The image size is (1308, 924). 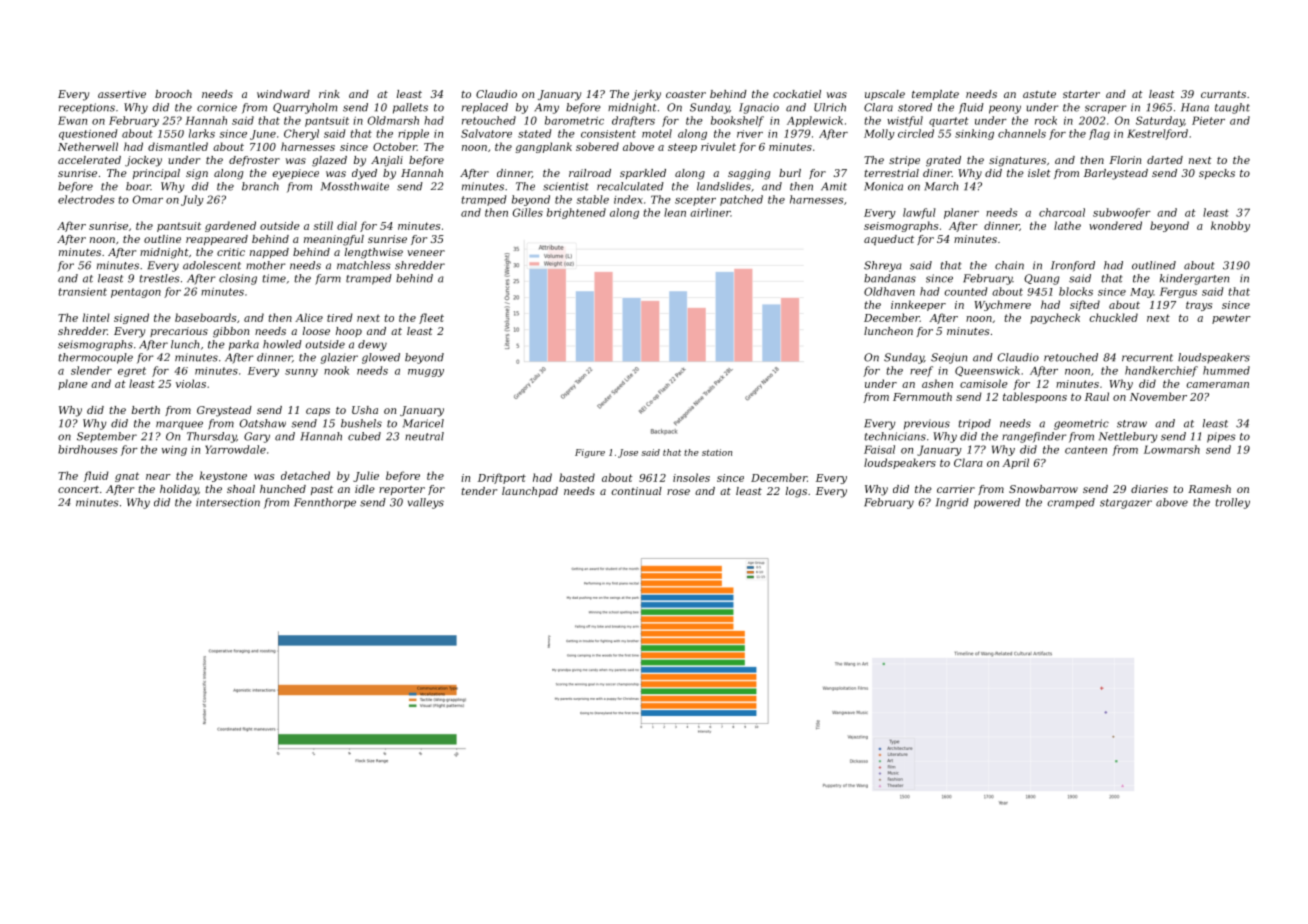 What do you see at coordinates (997, 503) in the image?
I see `powered` at bounding box center [997, 503].
